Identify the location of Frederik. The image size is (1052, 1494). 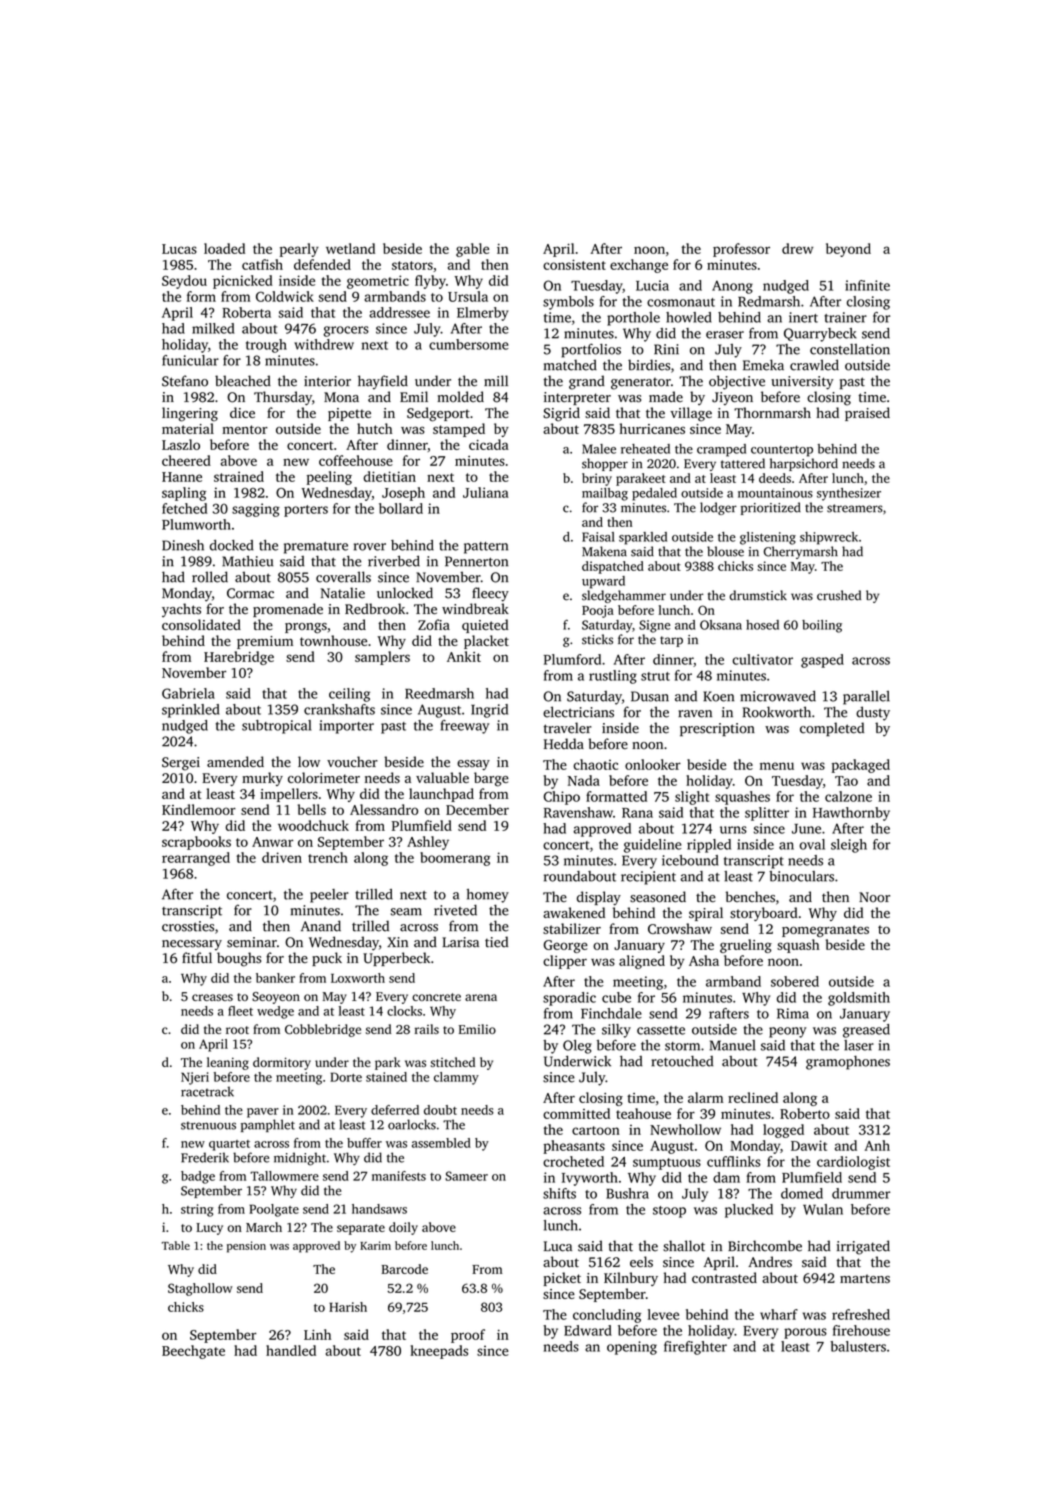
(205, 1157).
